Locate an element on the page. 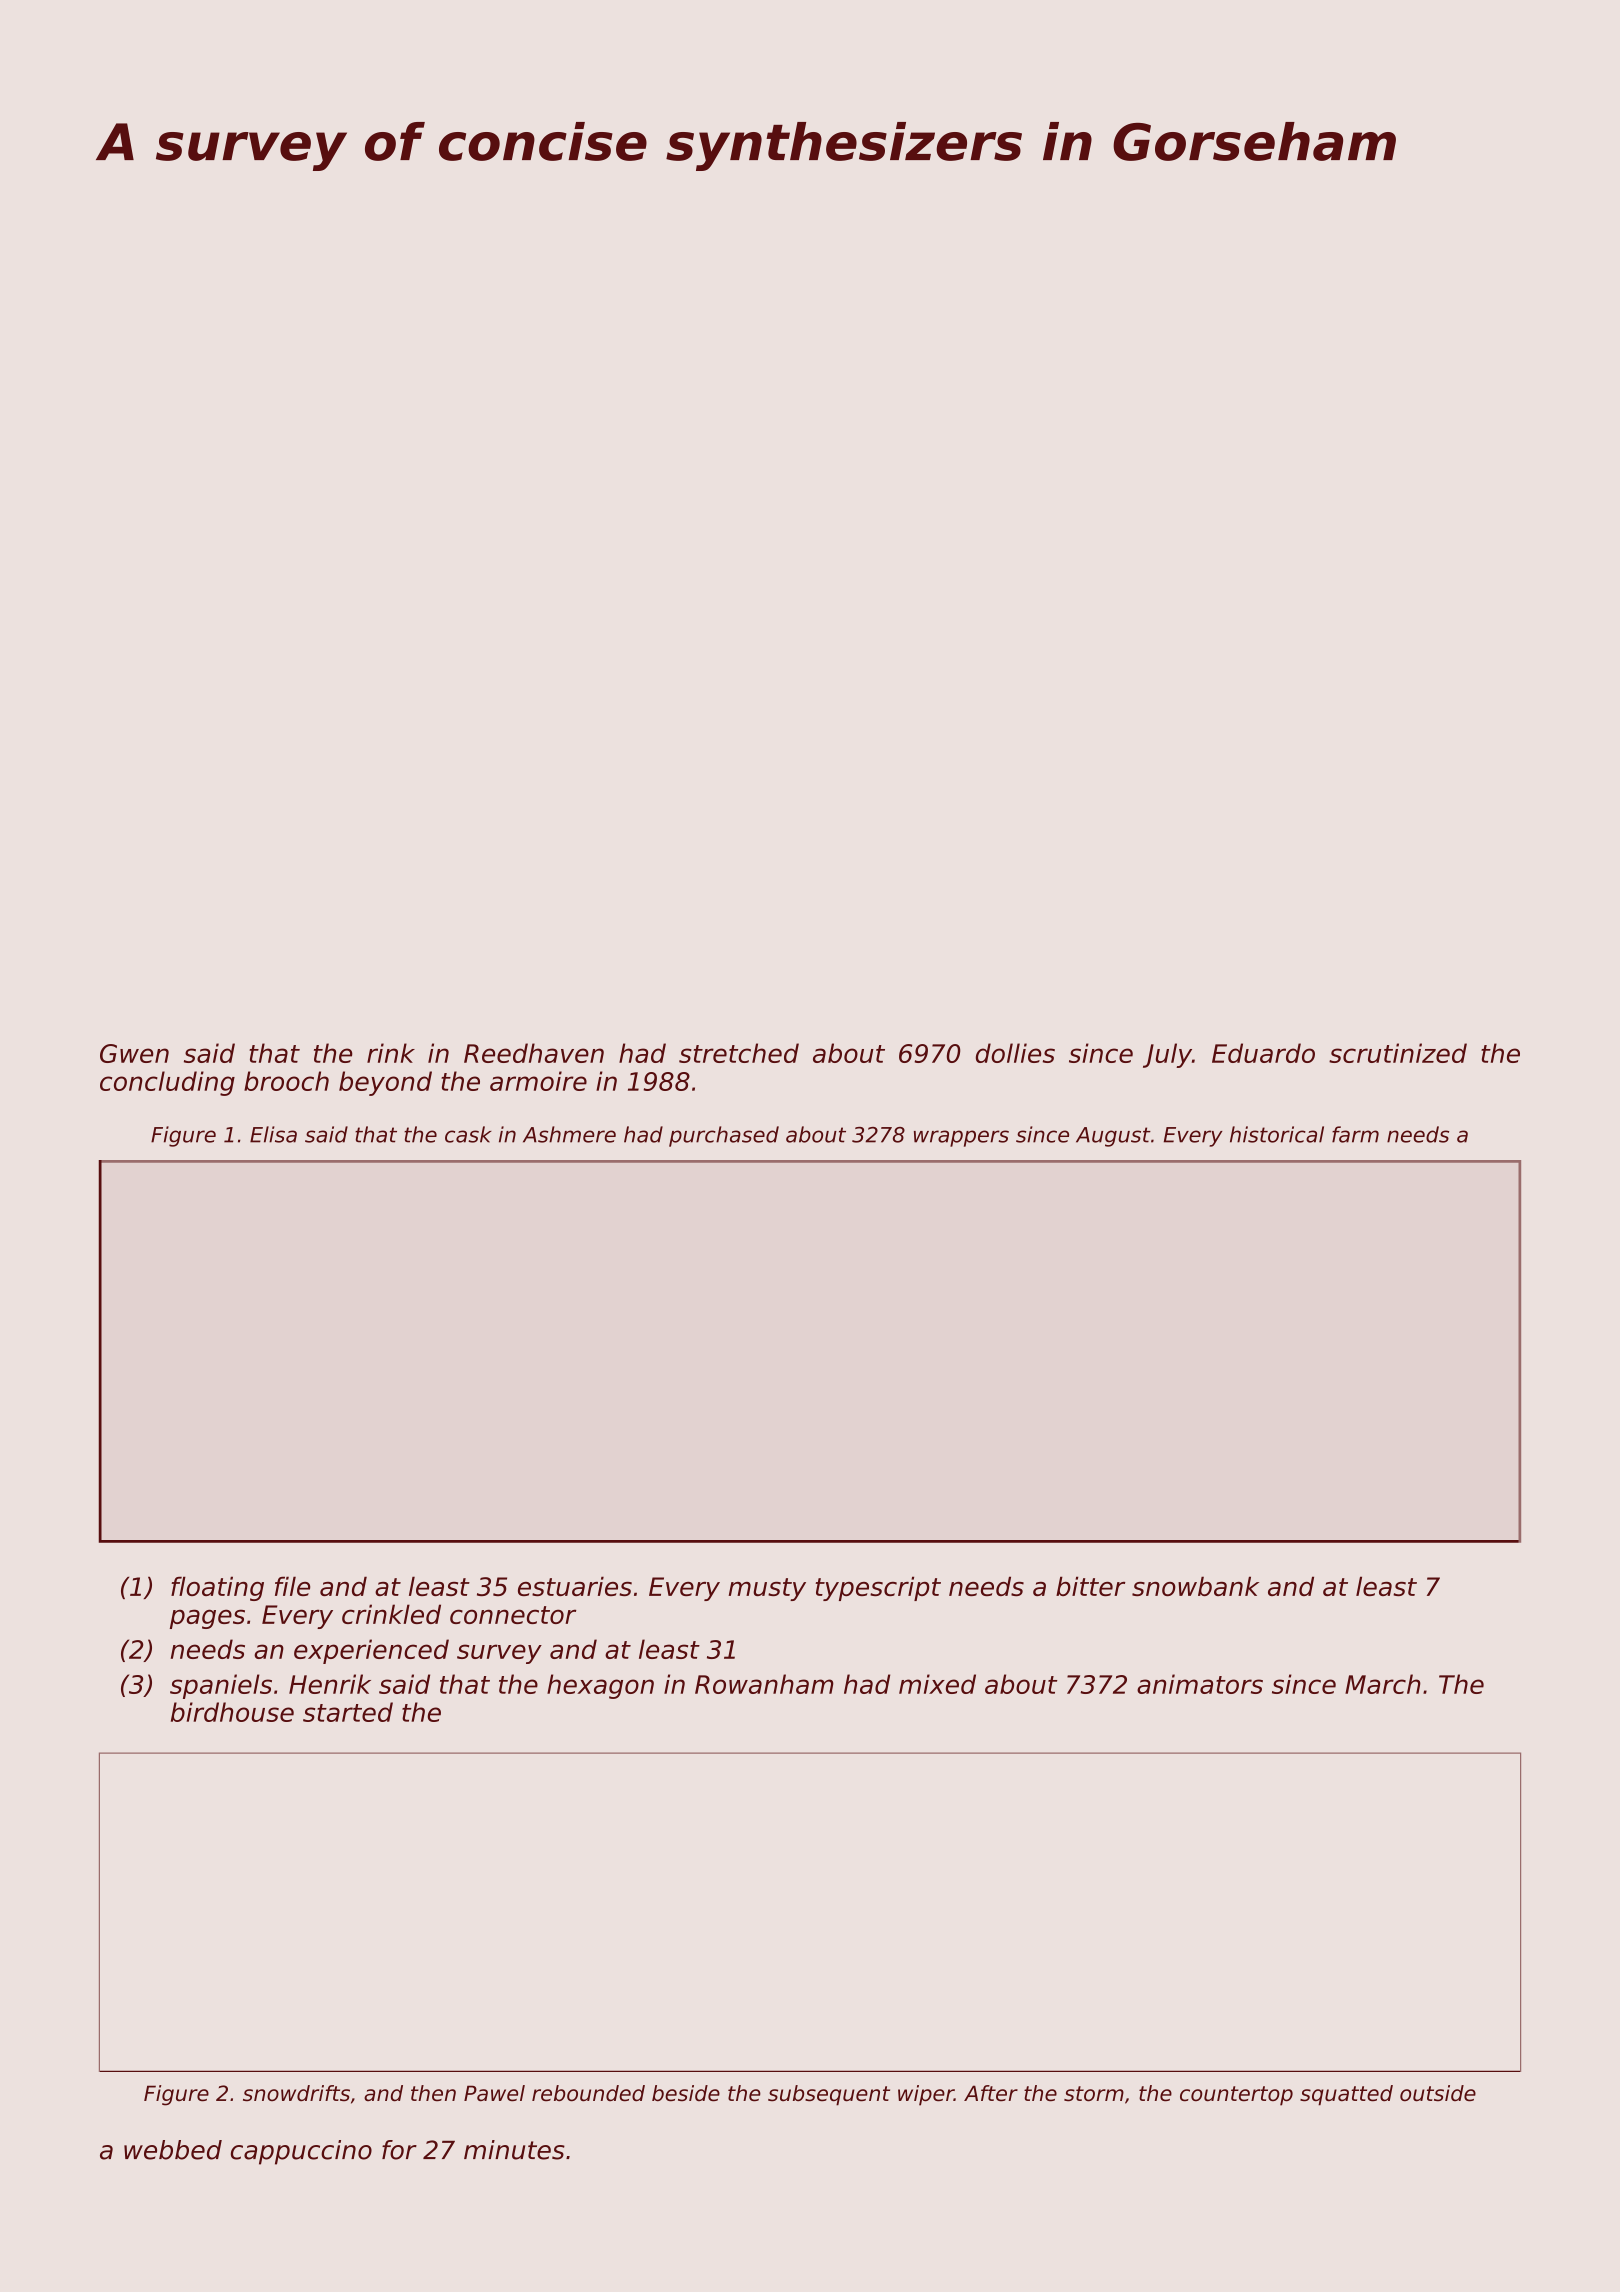 The height and width of the page is (2292, 1620). farm is located at coordinates (1355, 1134).
